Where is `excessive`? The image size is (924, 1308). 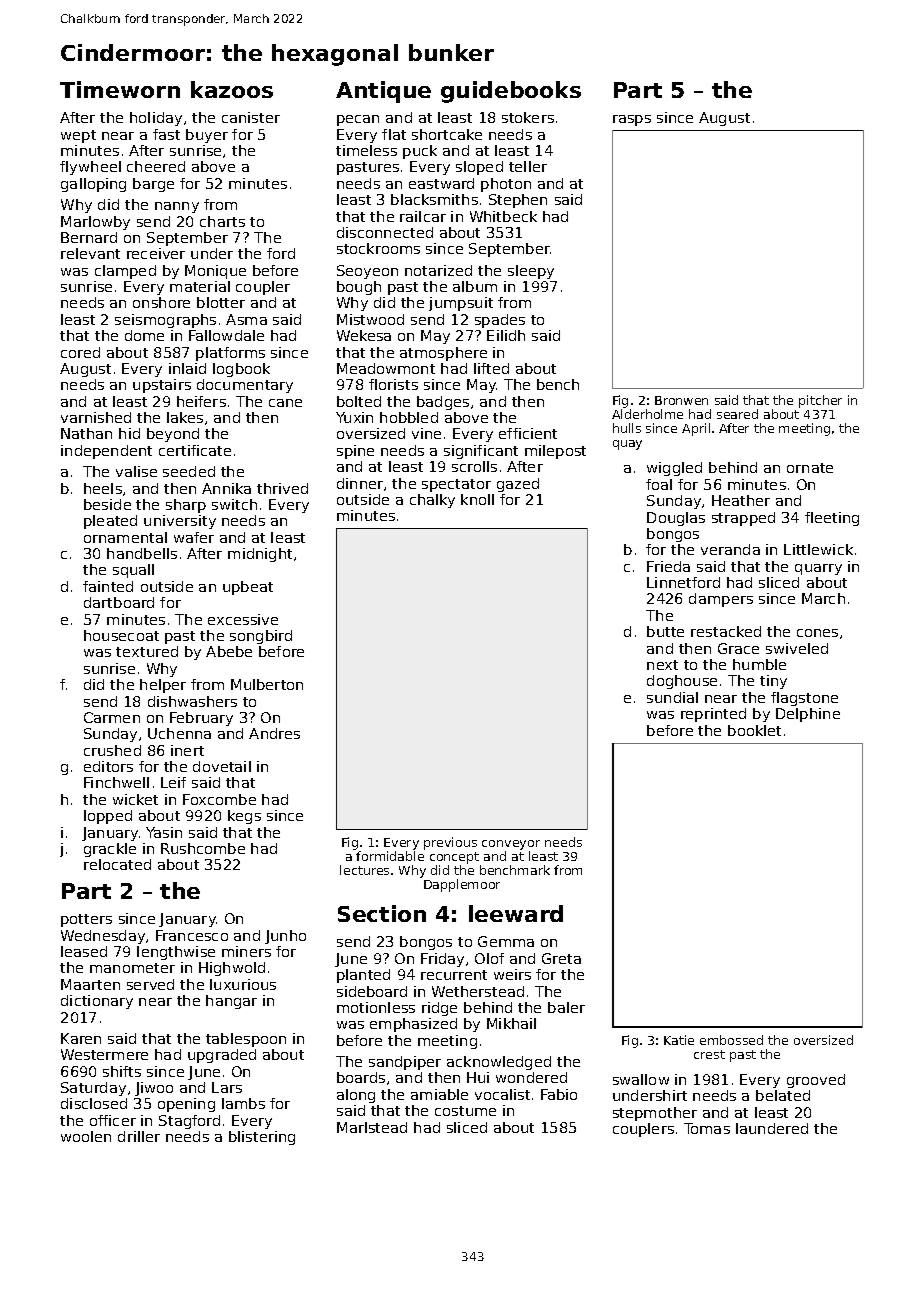 excessive is located at coordinates (243, 619).
